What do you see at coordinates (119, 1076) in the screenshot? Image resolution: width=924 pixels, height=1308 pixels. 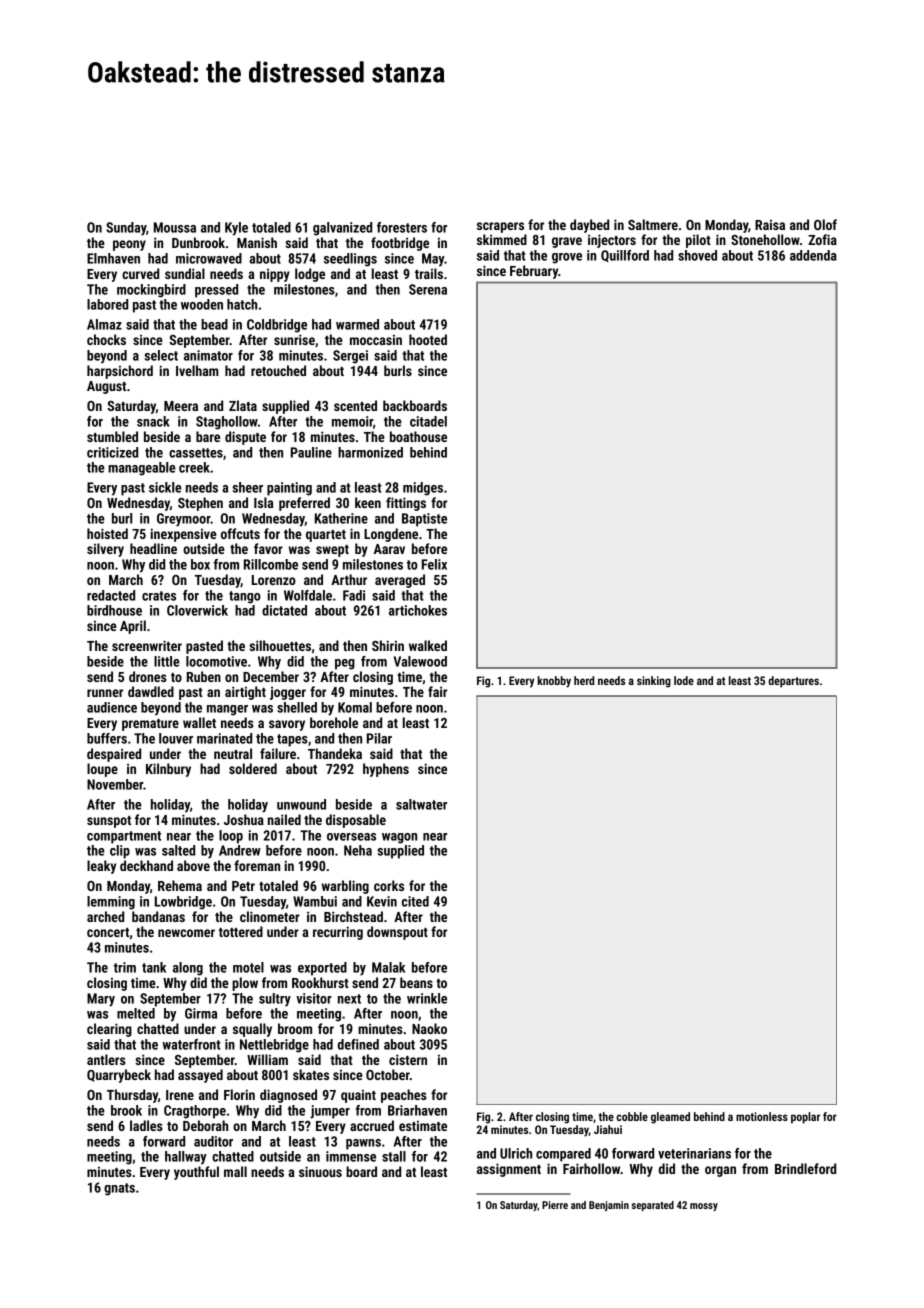 I see `Quarrybeck` at bounding box center [119, 1076].
